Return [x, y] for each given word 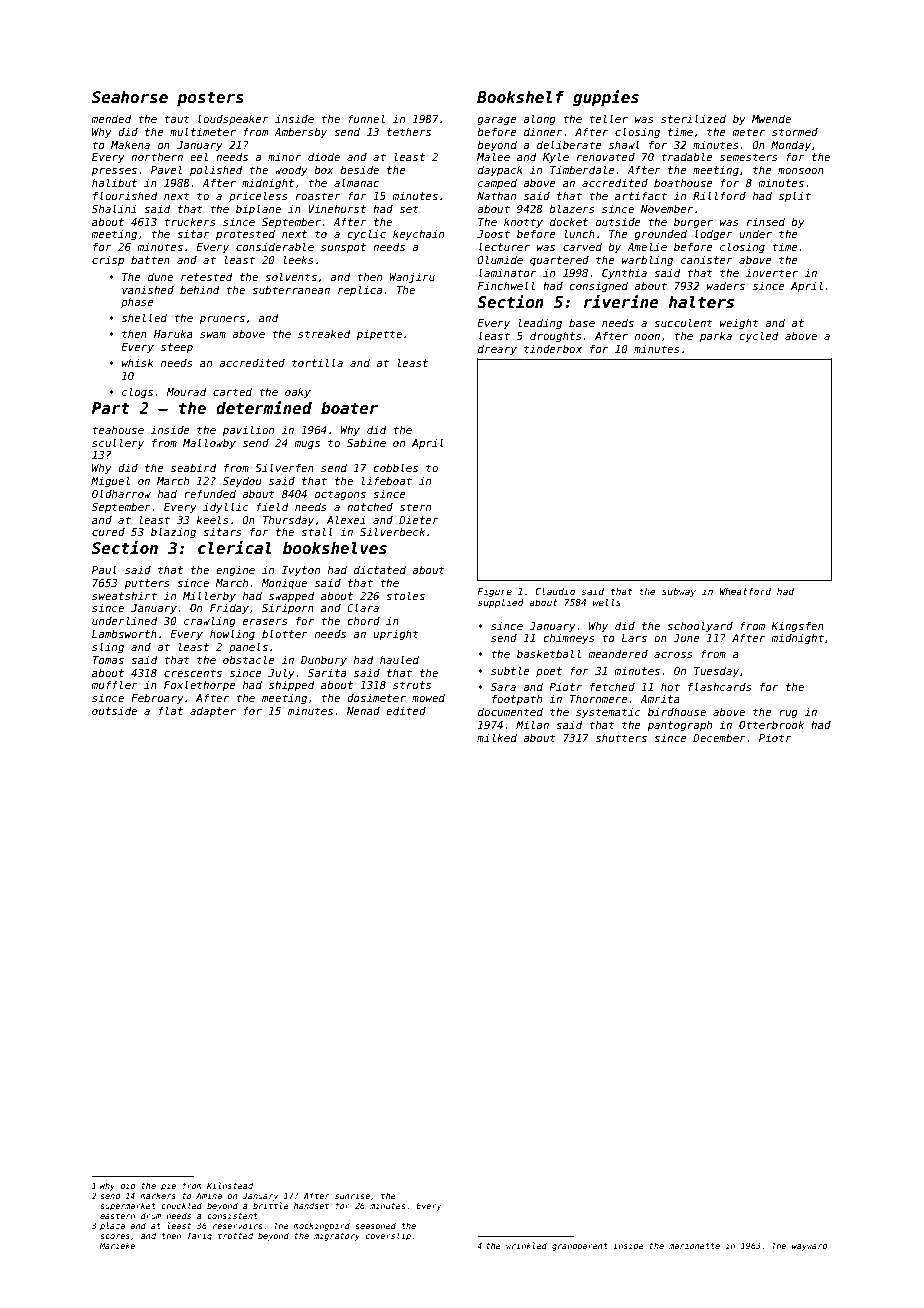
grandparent [580, 1246]
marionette [694, 1246]
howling [232, 634]
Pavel [166, 169]
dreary [497, 349]
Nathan [496, 195]
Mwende [771, 118]
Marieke [117, 1245]
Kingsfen [797, 626]
